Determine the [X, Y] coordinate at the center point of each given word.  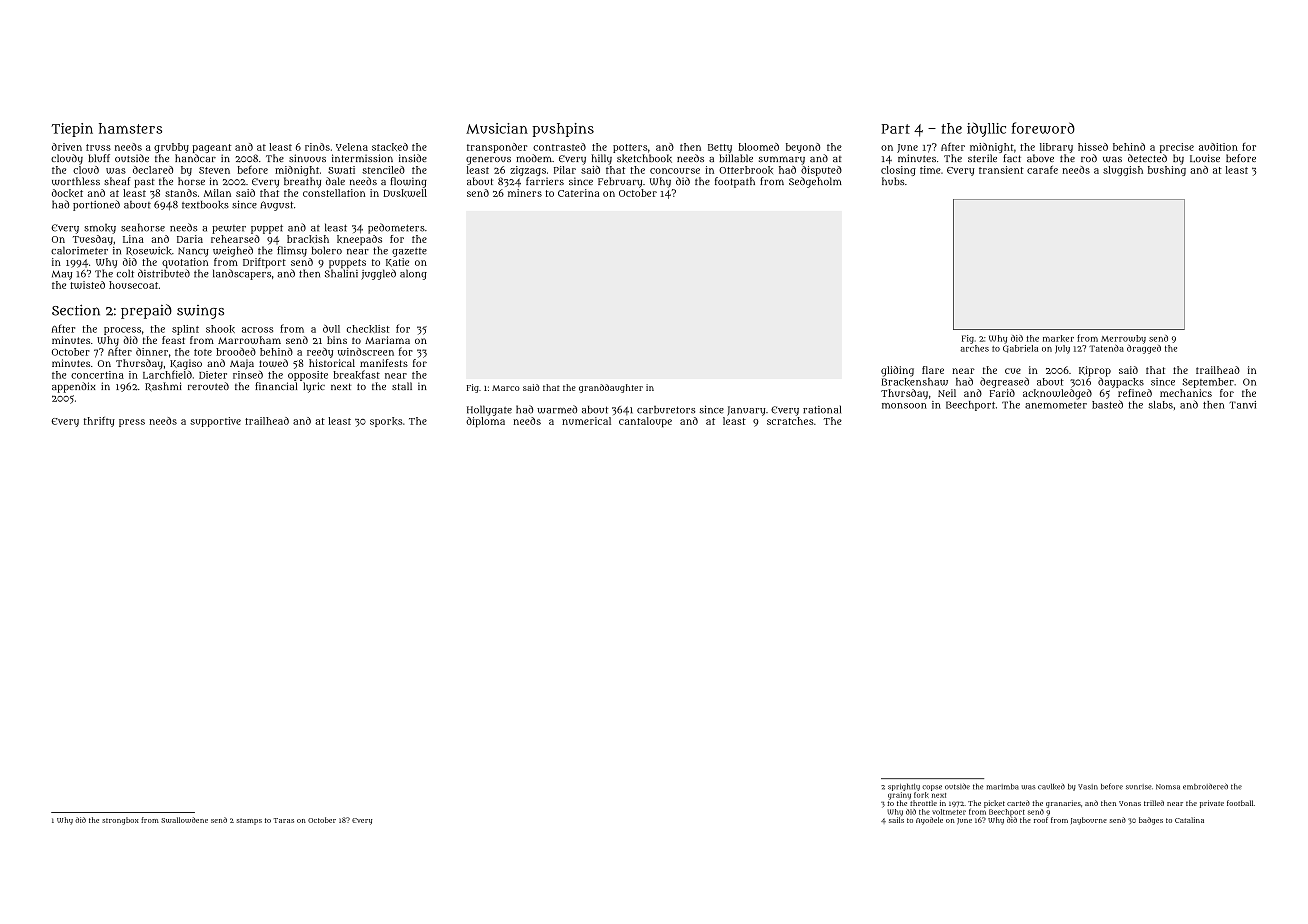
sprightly [904, 787]
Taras [284, 820]
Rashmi [163, 387]
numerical [586, 421]
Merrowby [1123, 339]
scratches [790, 421]
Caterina [578, 193]
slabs [1160, 405]
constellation [334, 193]
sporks [386, 422]
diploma [485, 422]
